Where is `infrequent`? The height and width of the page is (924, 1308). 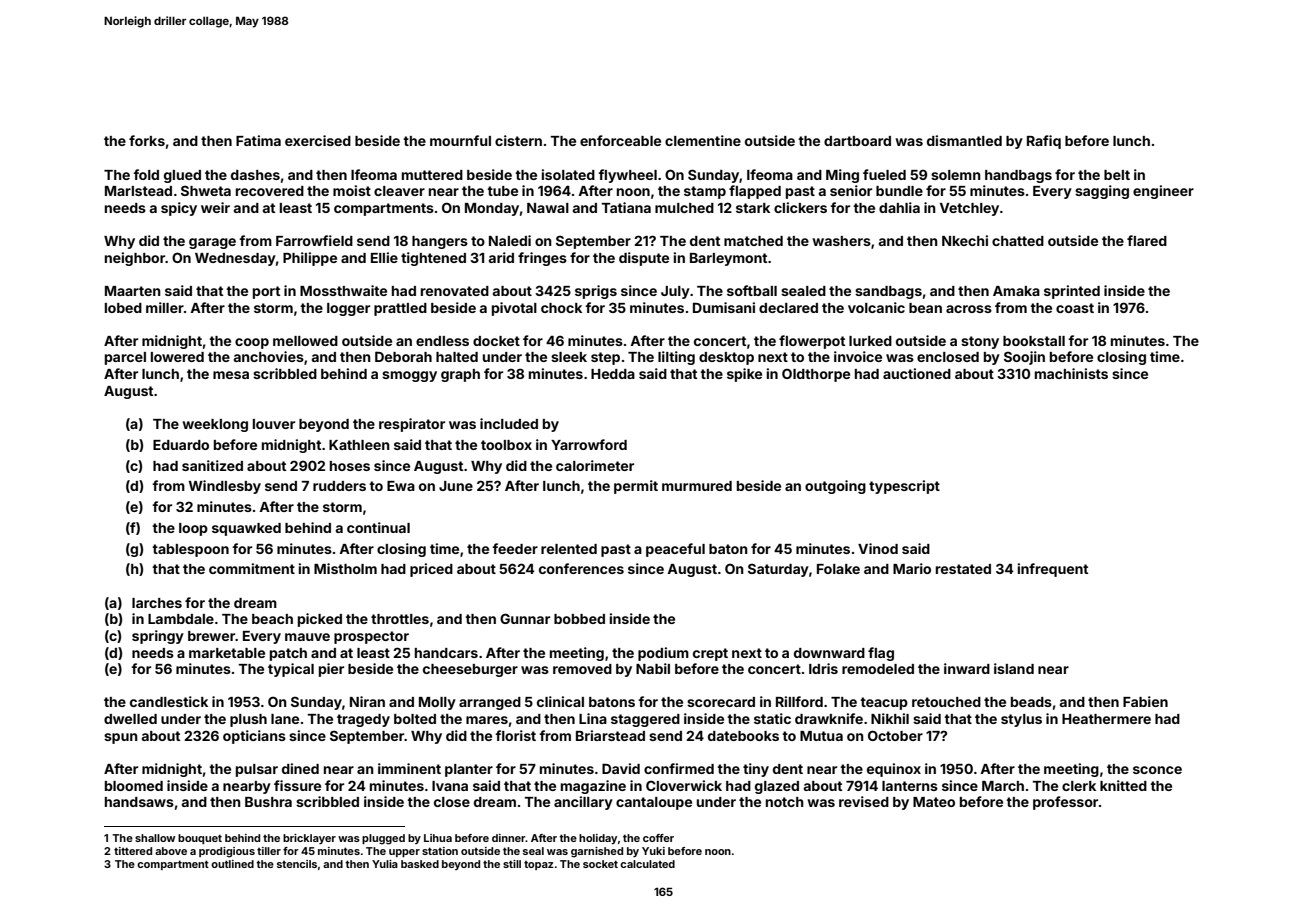 infrequent is located at coordinates (1053, 570).
